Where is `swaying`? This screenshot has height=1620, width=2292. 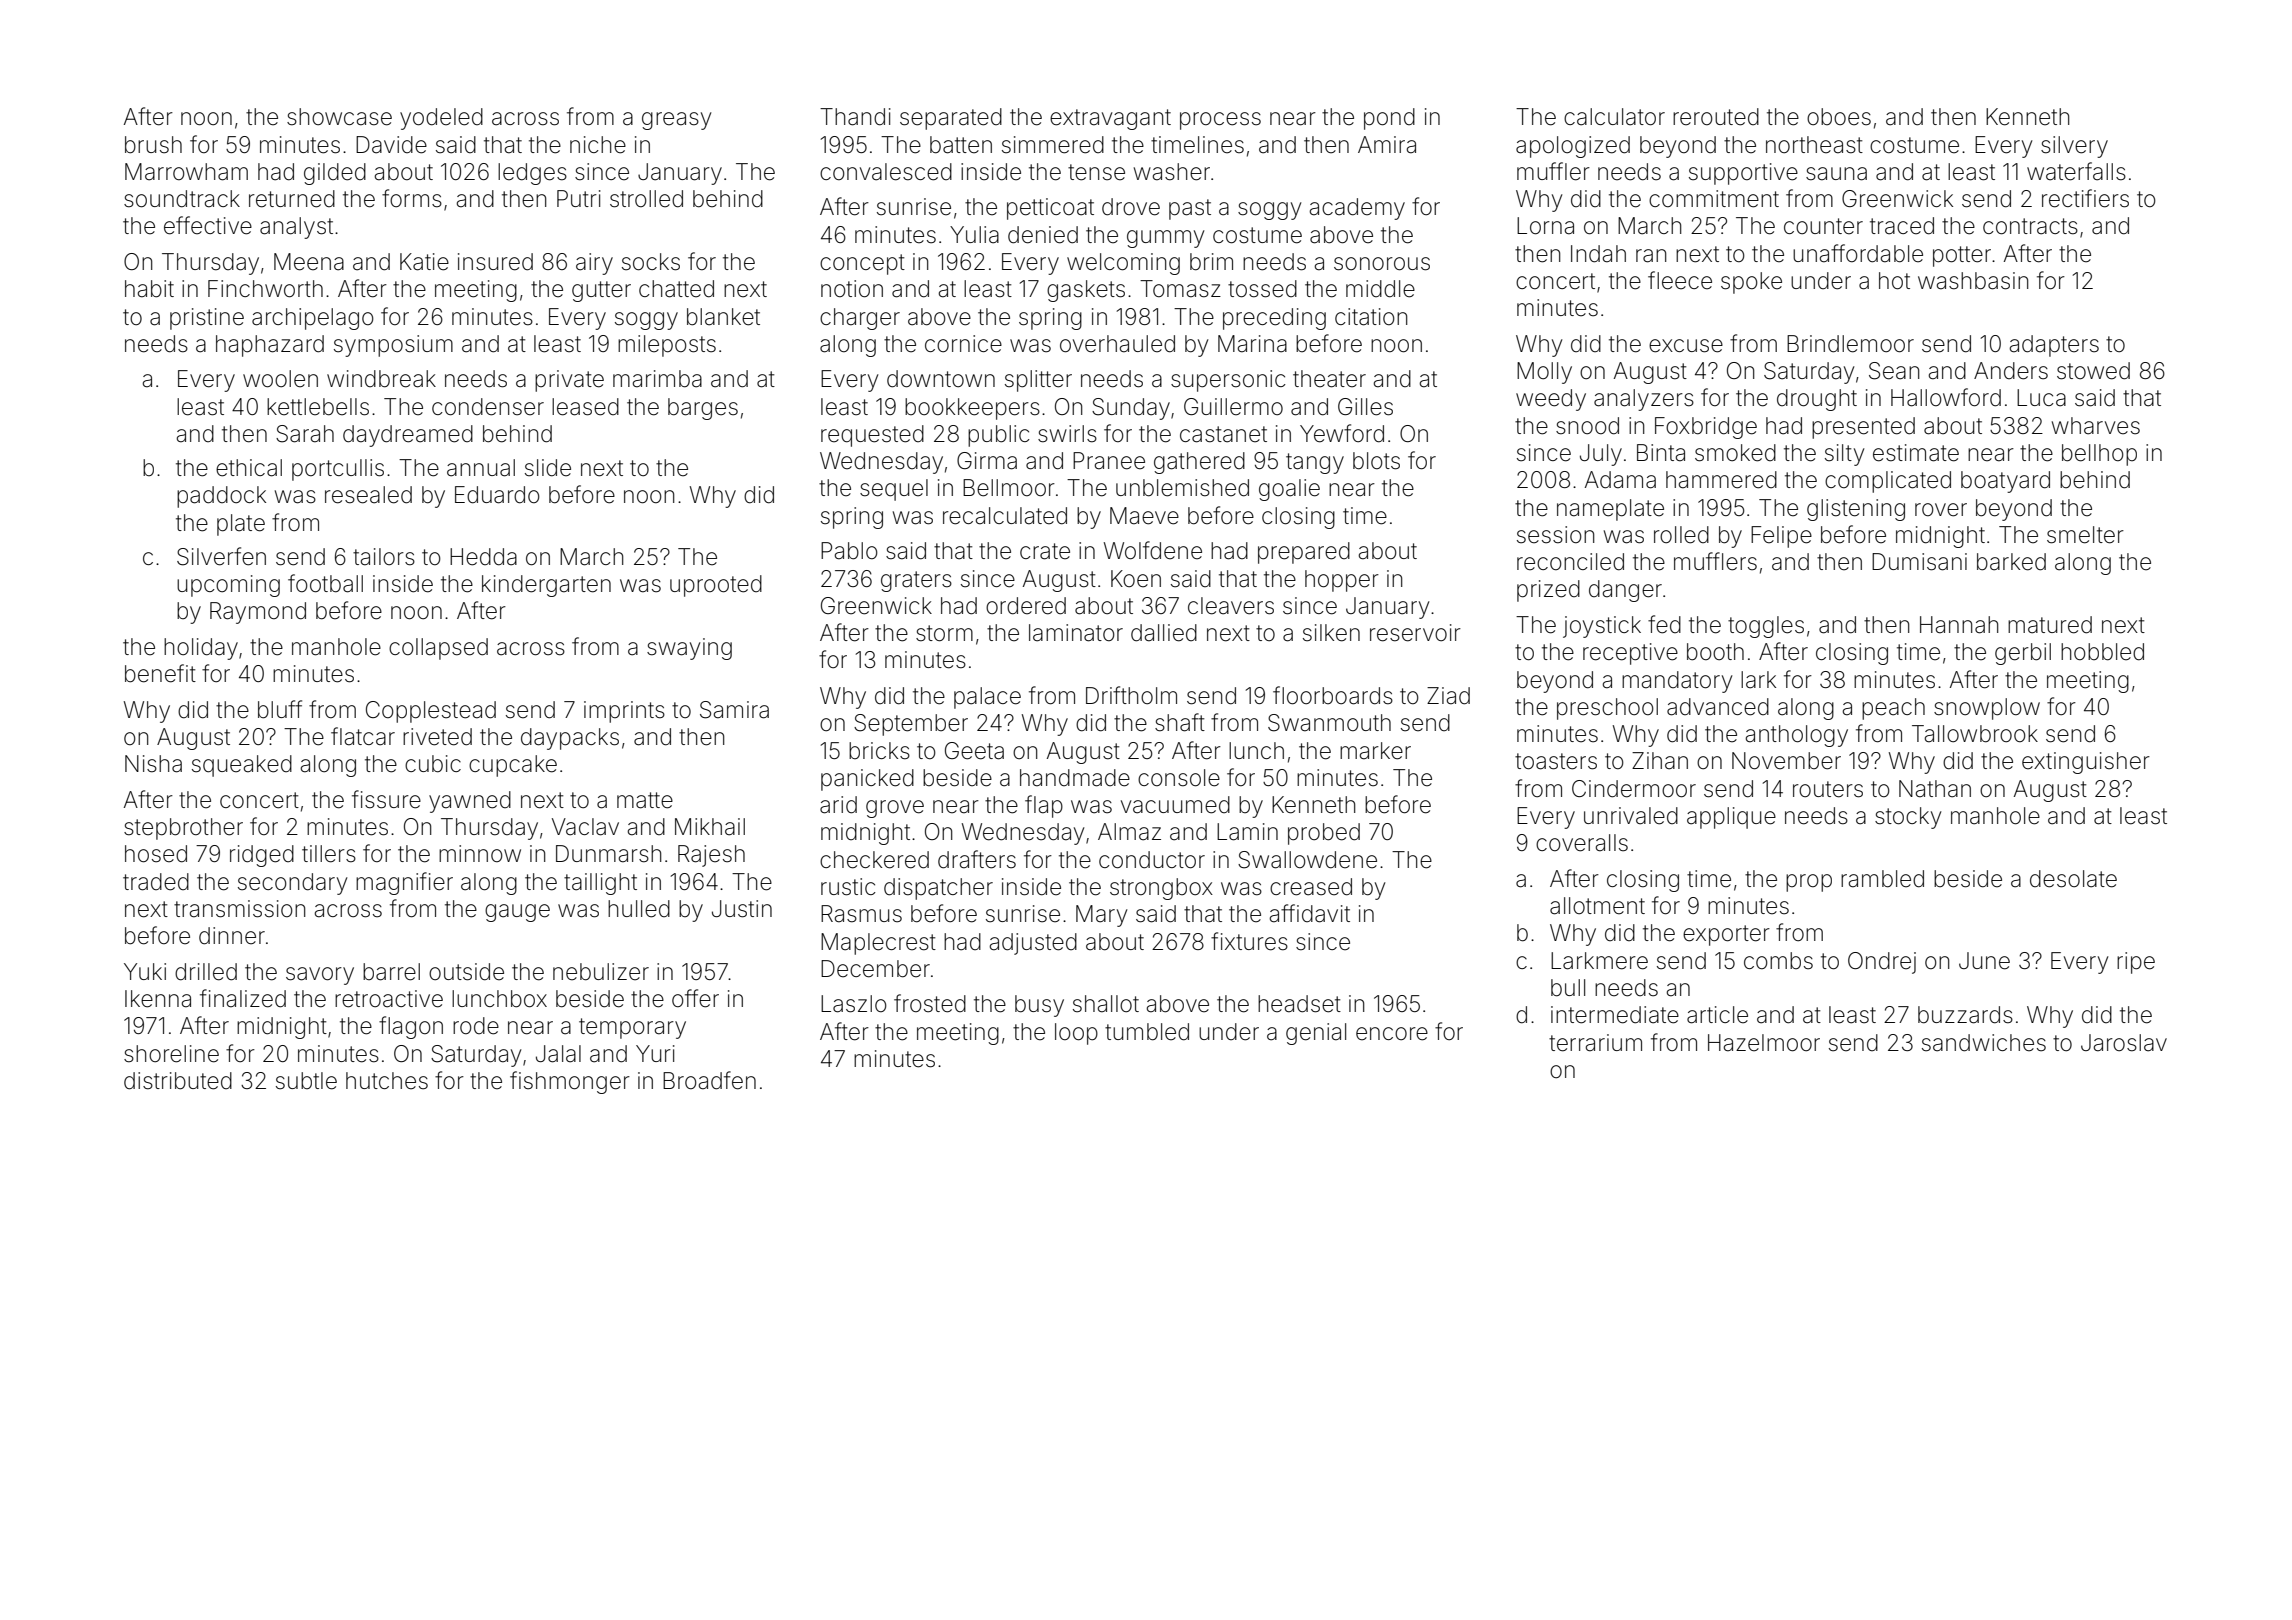
swaying is located at coordinates (689, 649).
